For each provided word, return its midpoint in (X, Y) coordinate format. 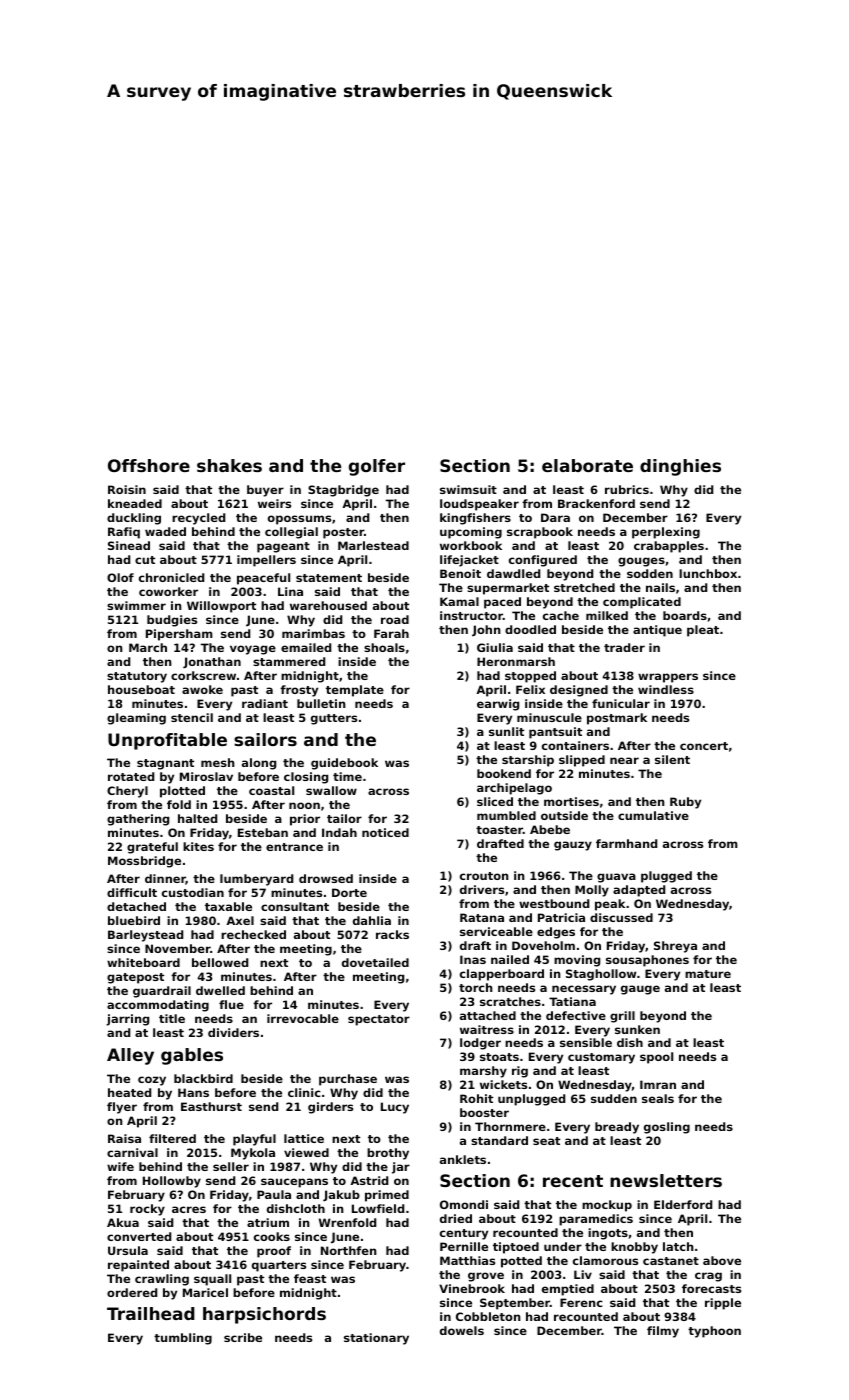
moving (577, 961)
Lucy (395, 1108)
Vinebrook (472, 1288)
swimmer (136, 605)
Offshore (149, 465)
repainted (138, 1266)
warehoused (328, 605)
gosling (667, 1128)
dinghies (680, 467)
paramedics (596, 1220)
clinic (304, 1092)
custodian (193, 892)
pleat (703, 631)
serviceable (496, 931)
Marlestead (373, 545)
